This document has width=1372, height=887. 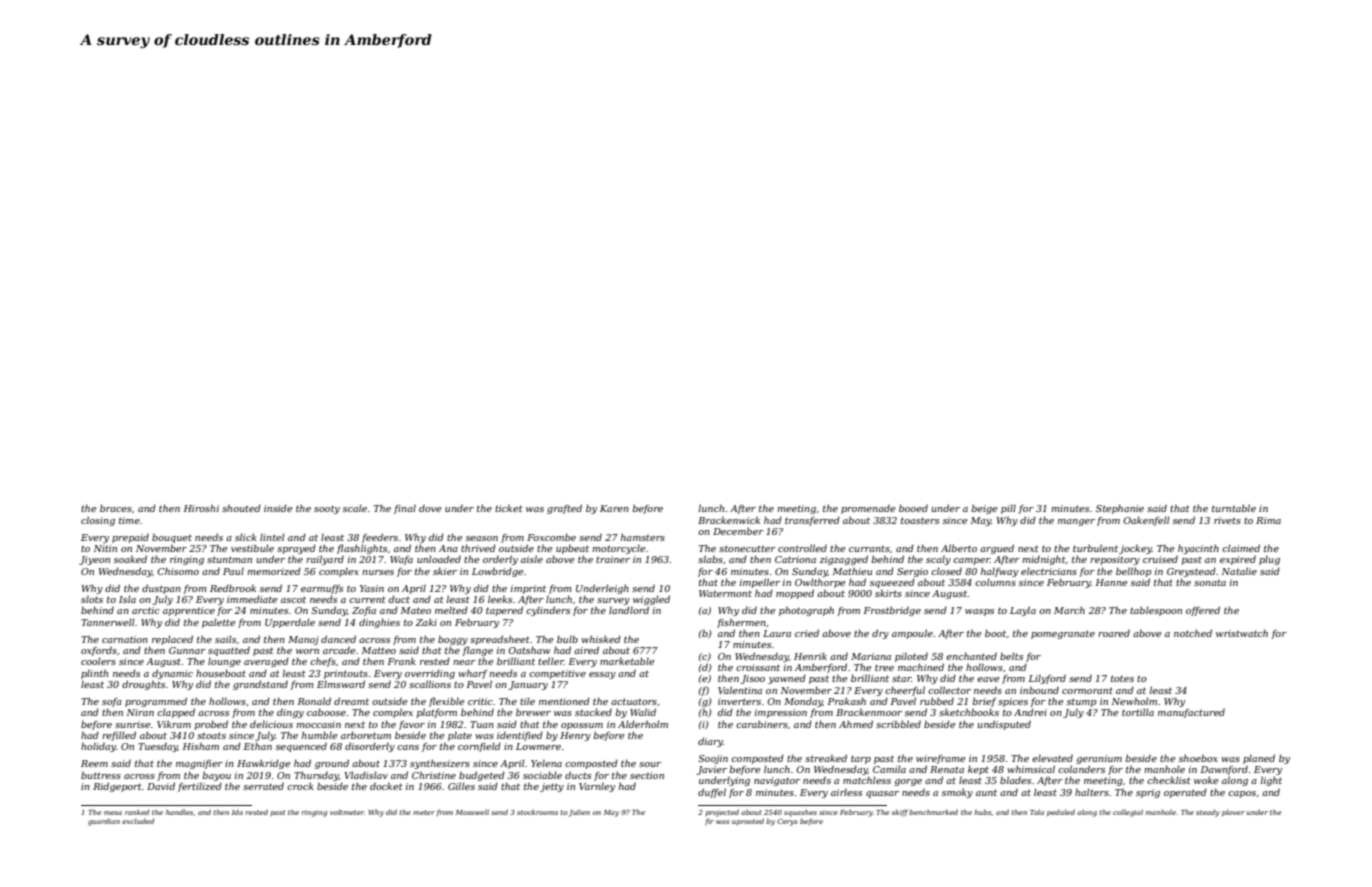 What do you see at coordinates (436, 713) in the document?
I see `platform` at bounding box center [436, 713].
